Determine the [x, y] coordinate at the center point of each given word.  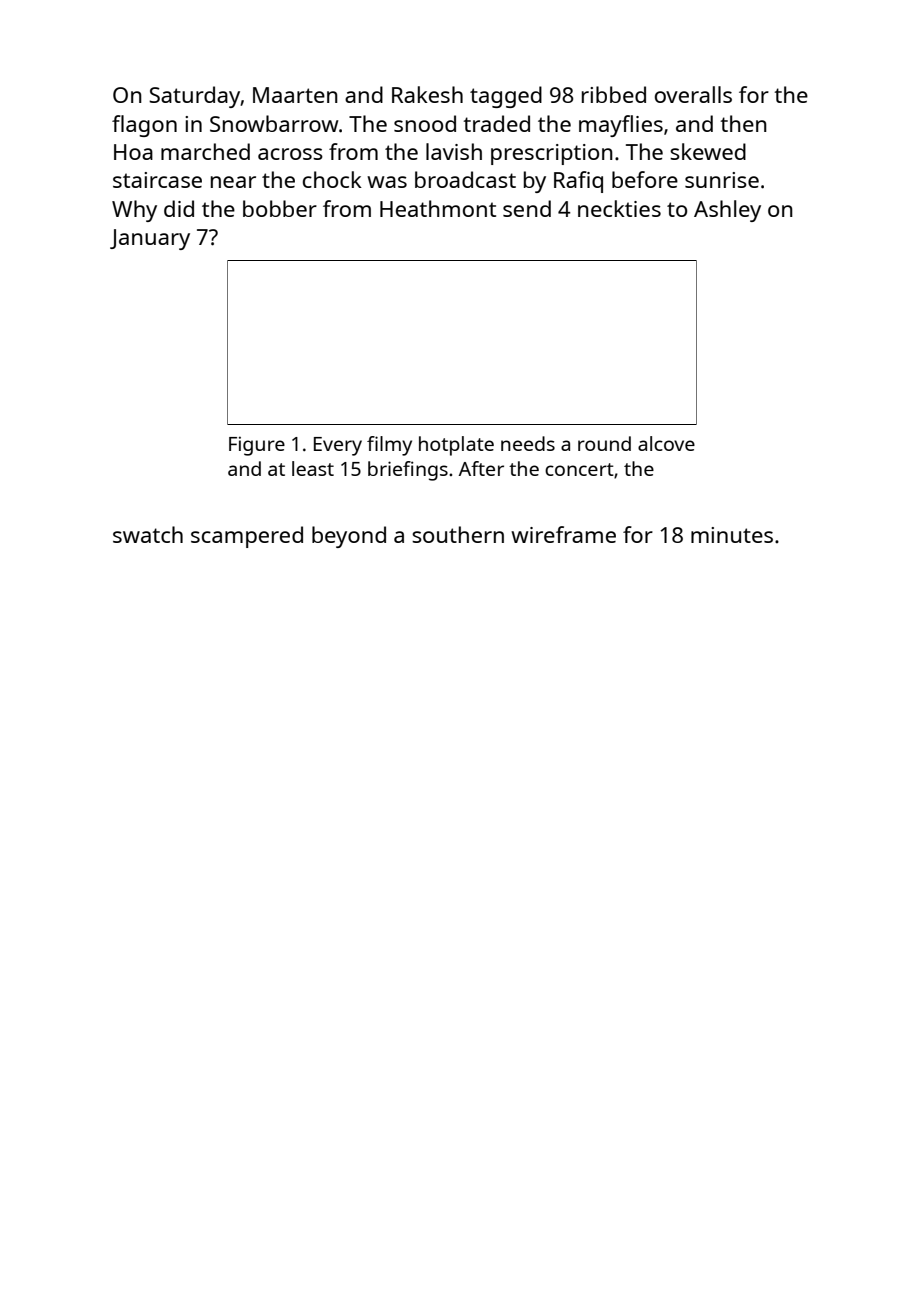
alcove [666, 443]
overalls [693, 94]
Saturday [195, 97]
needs [528, 443]
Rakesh [427, 94]
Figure [257, 446]
